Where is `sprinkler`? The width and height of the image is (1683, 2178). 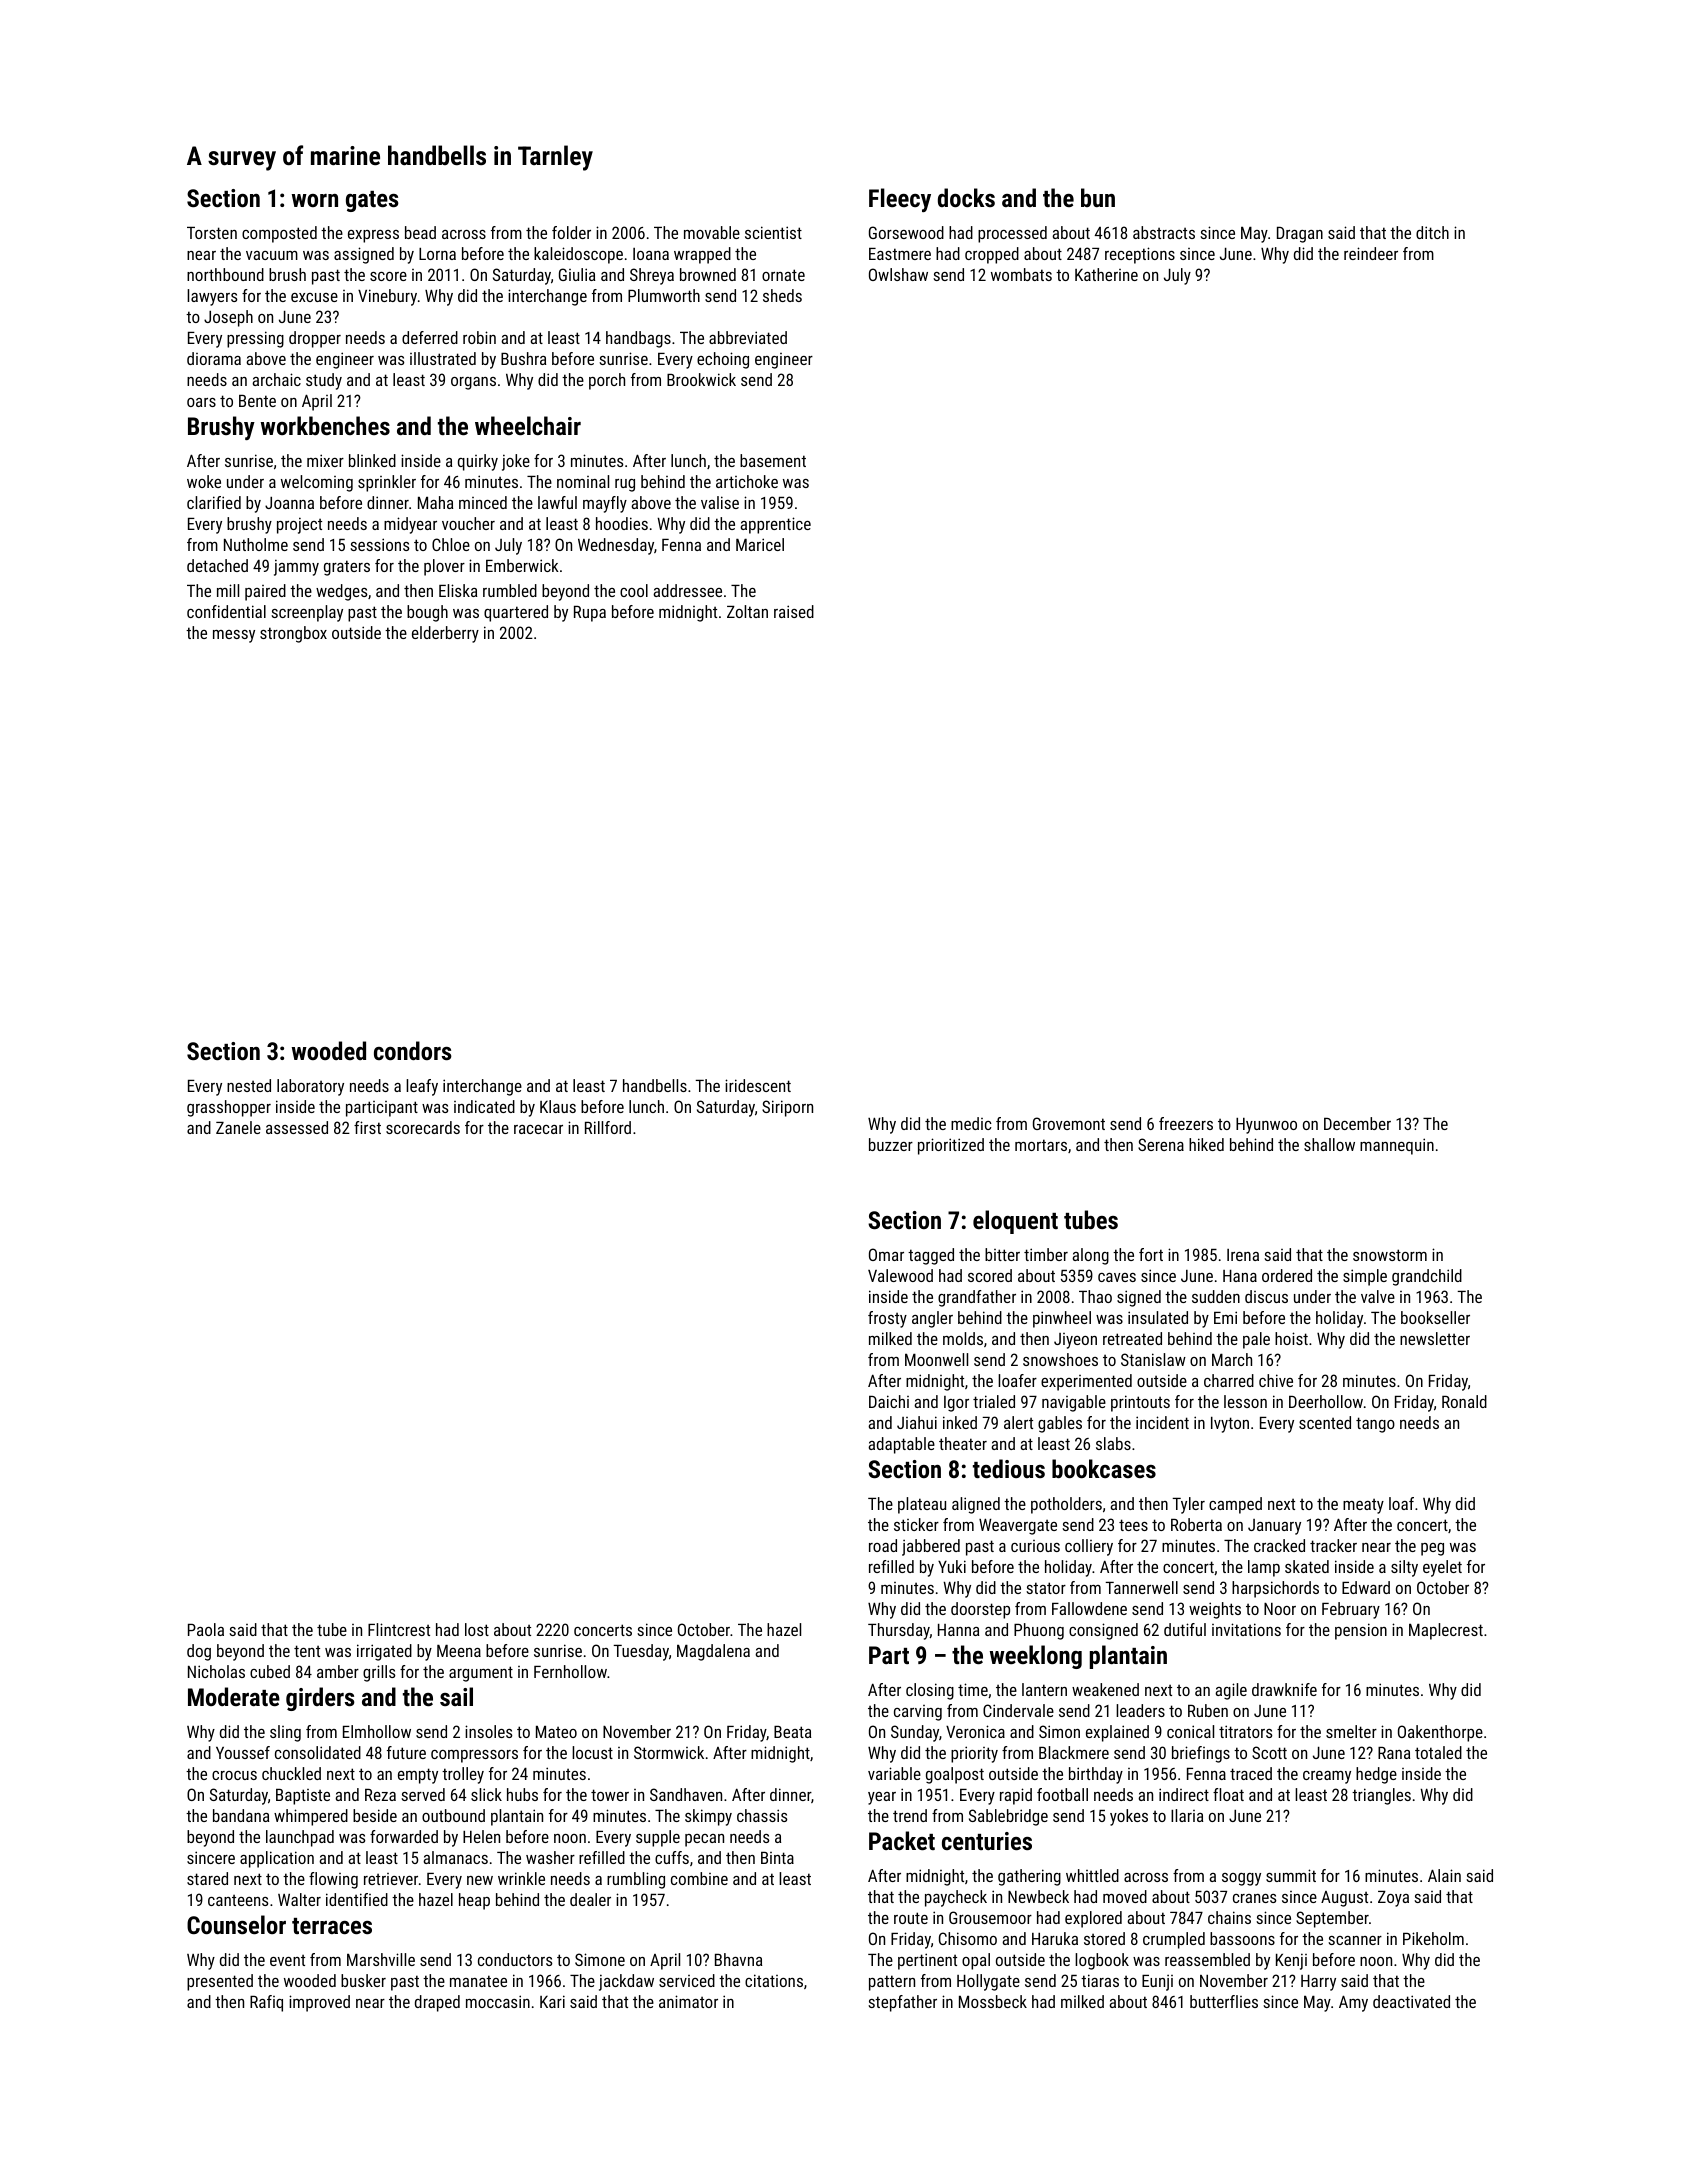 sprinkler is located at coordinates (387, 483).
